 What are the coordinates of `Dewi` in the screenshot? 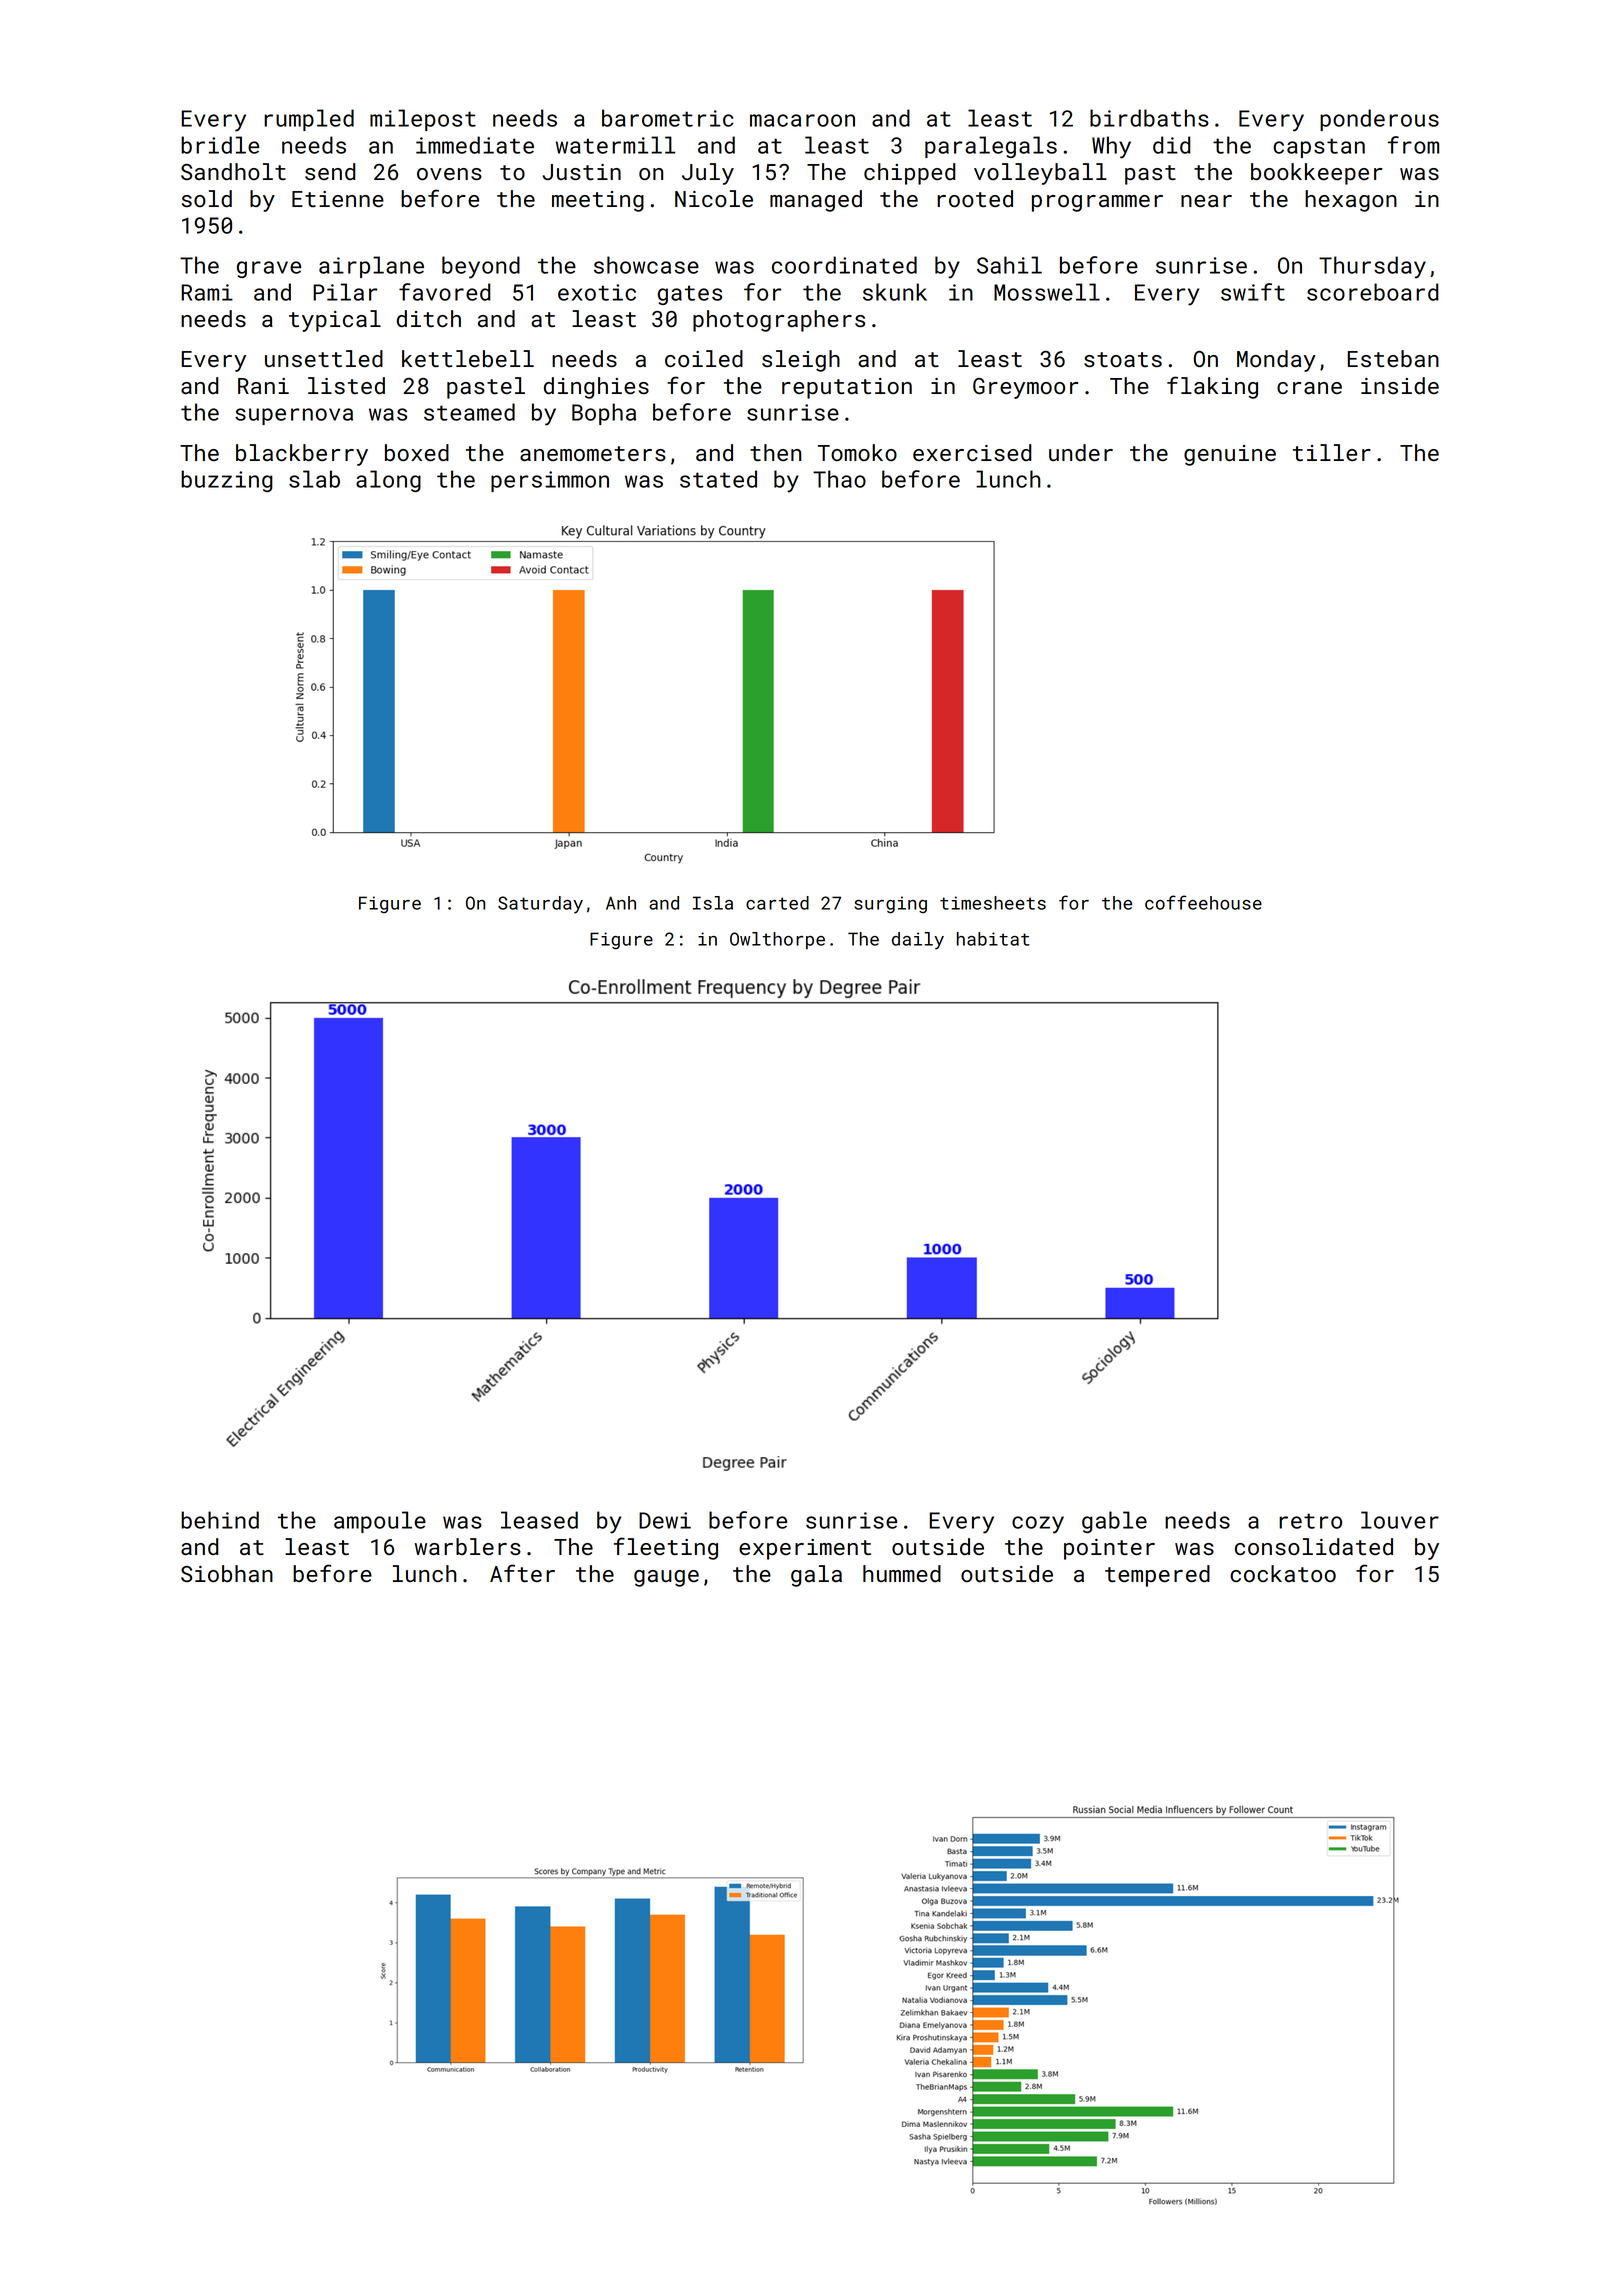 It's located at (665, 1520).
